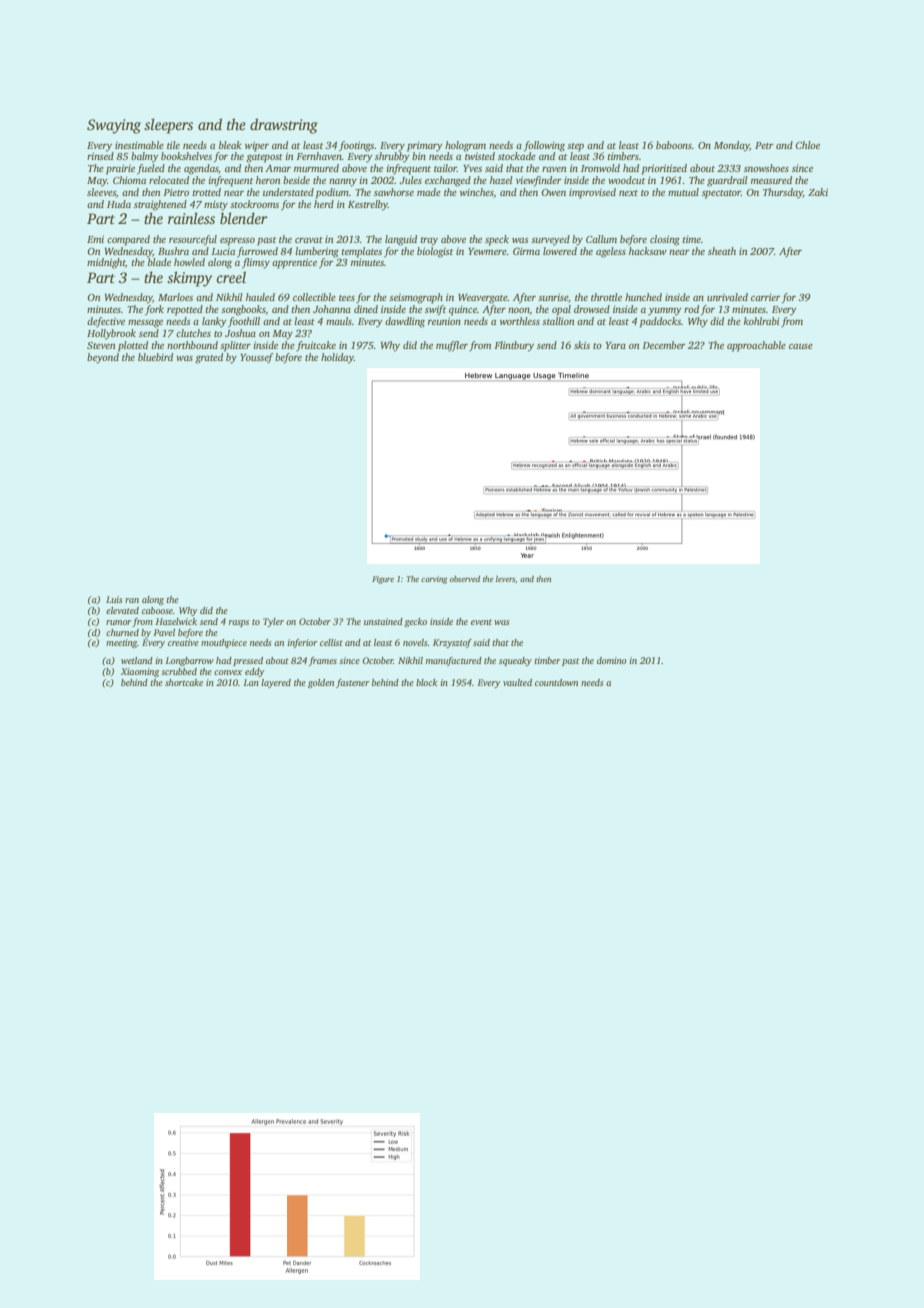 This screenshot has width=924, height=1308. I want to click on hacksaw, so click(648, 251).
